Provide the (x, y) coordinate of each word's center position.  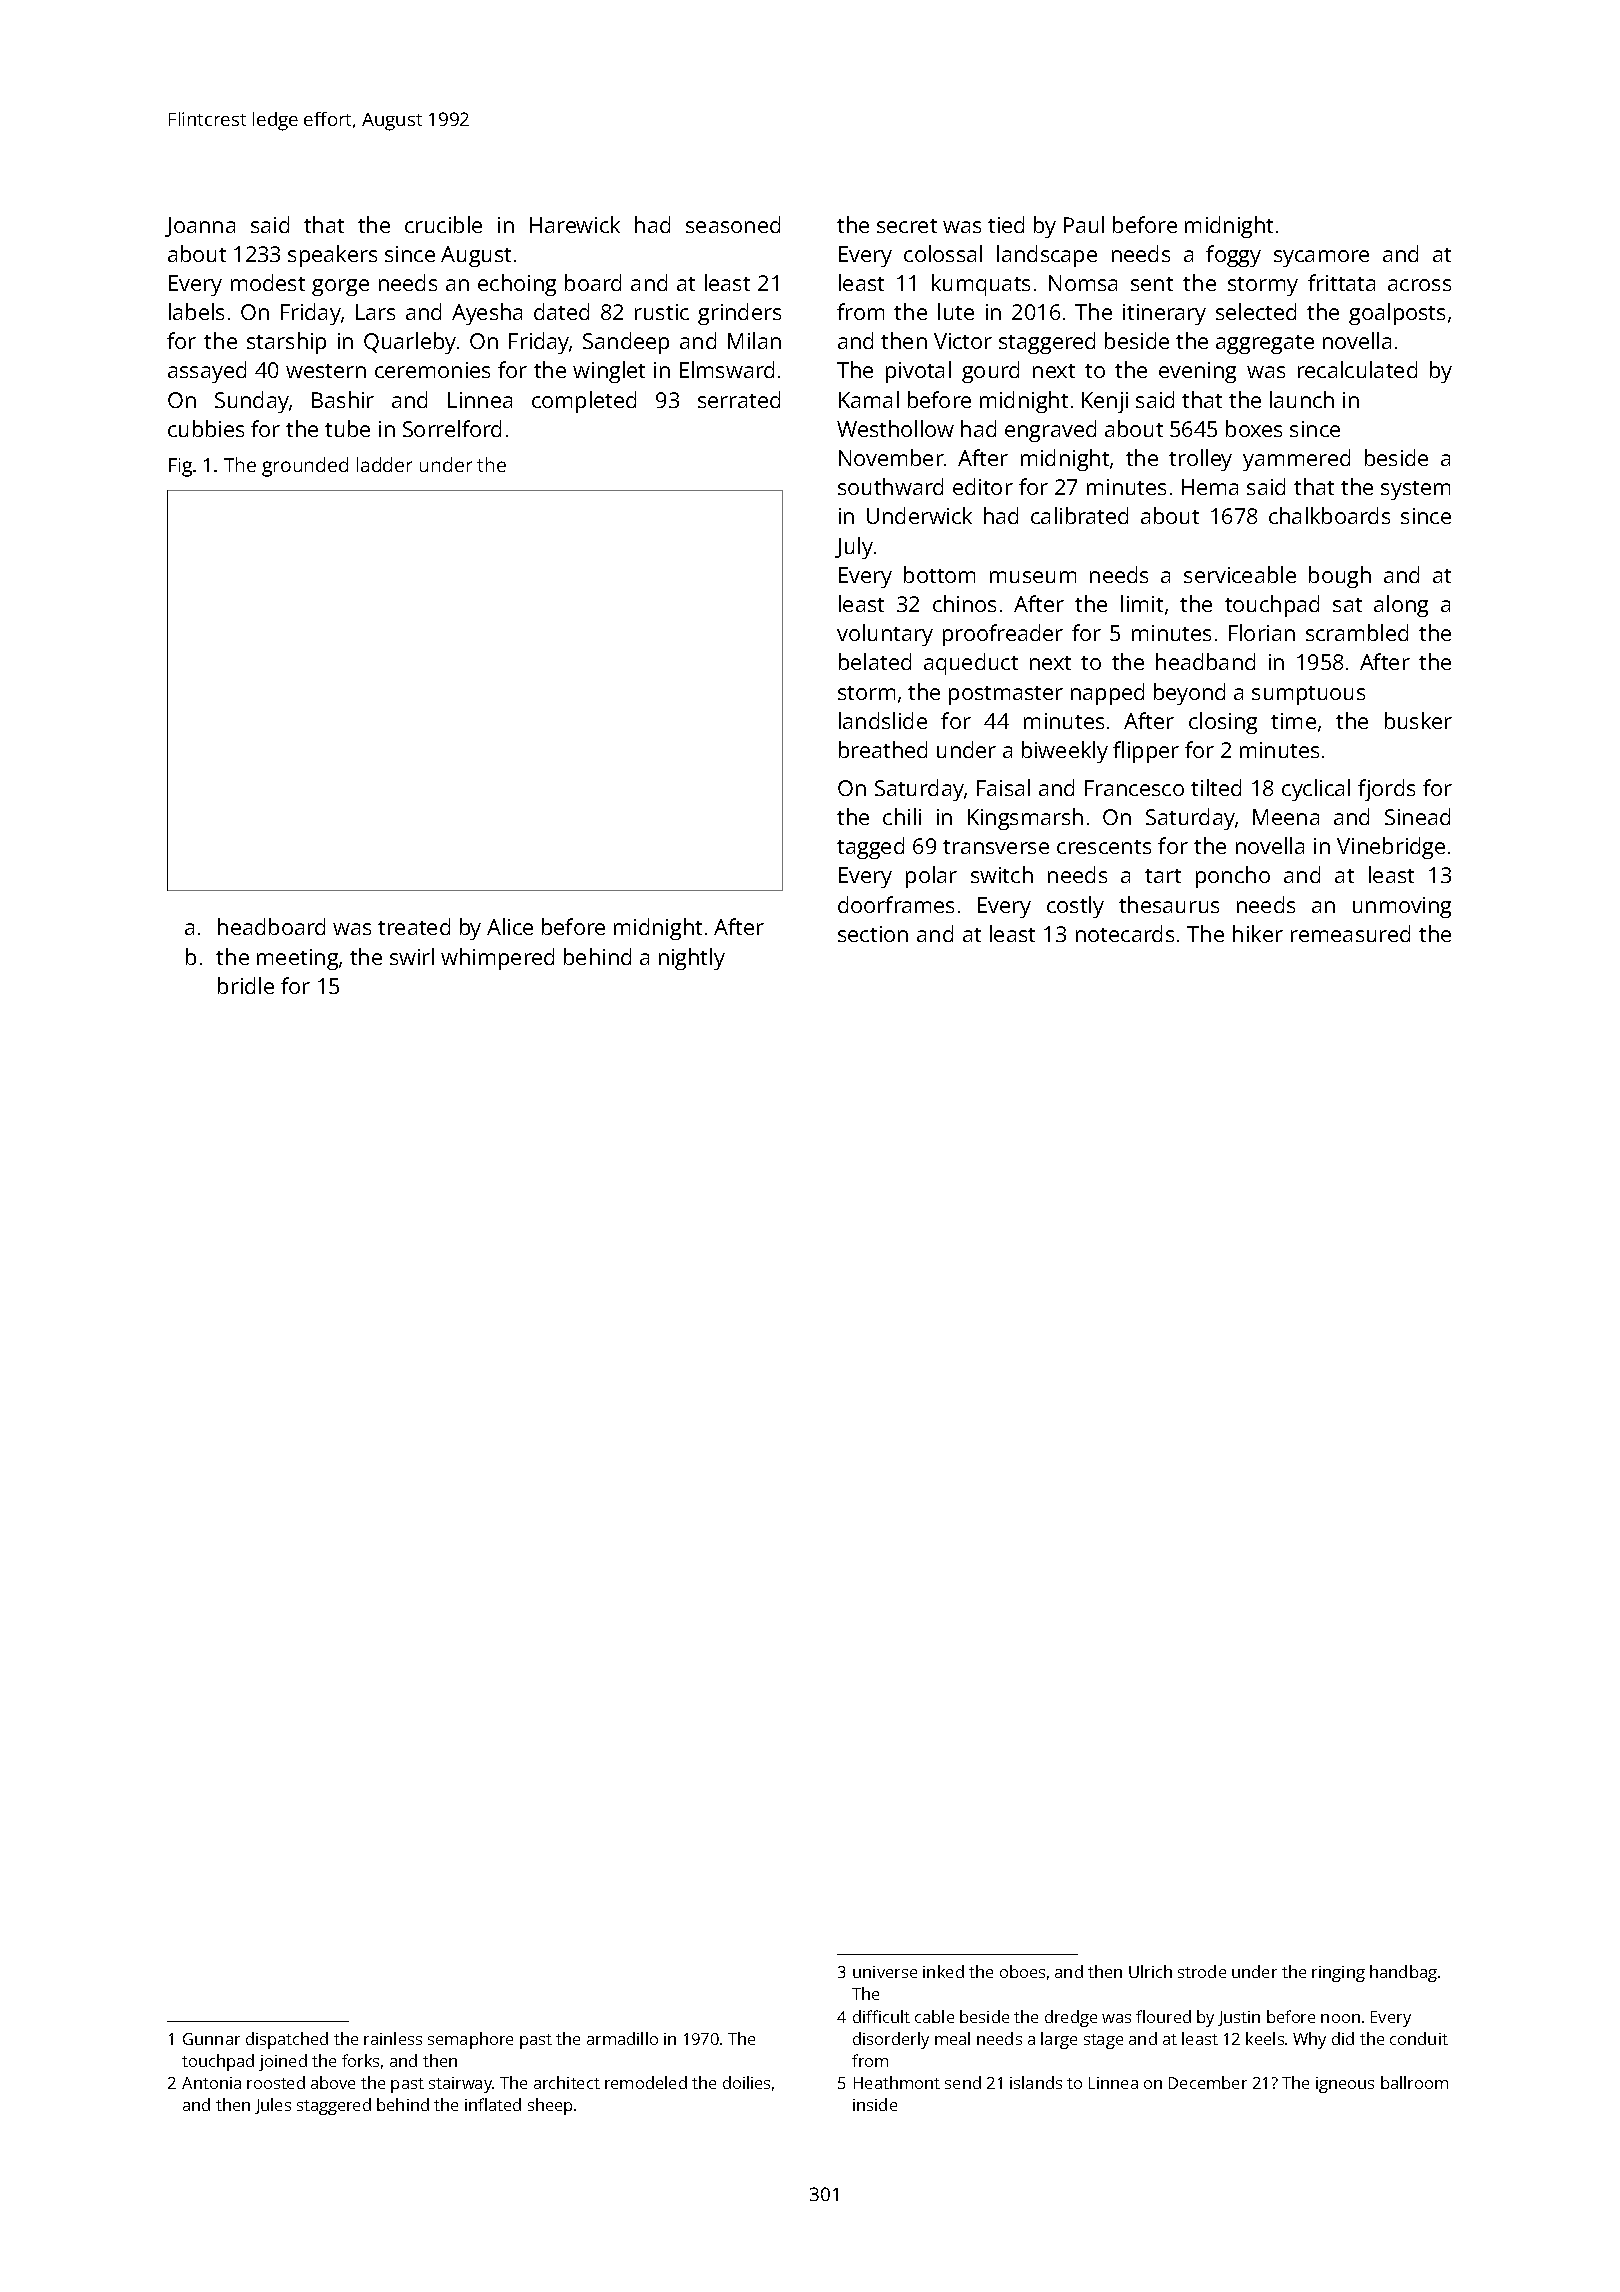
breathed (883, 749)
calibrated (1079, 515)
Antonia (211, 2083)
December (1208, 2082)
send (963, 2082)
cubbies (206, 428)
